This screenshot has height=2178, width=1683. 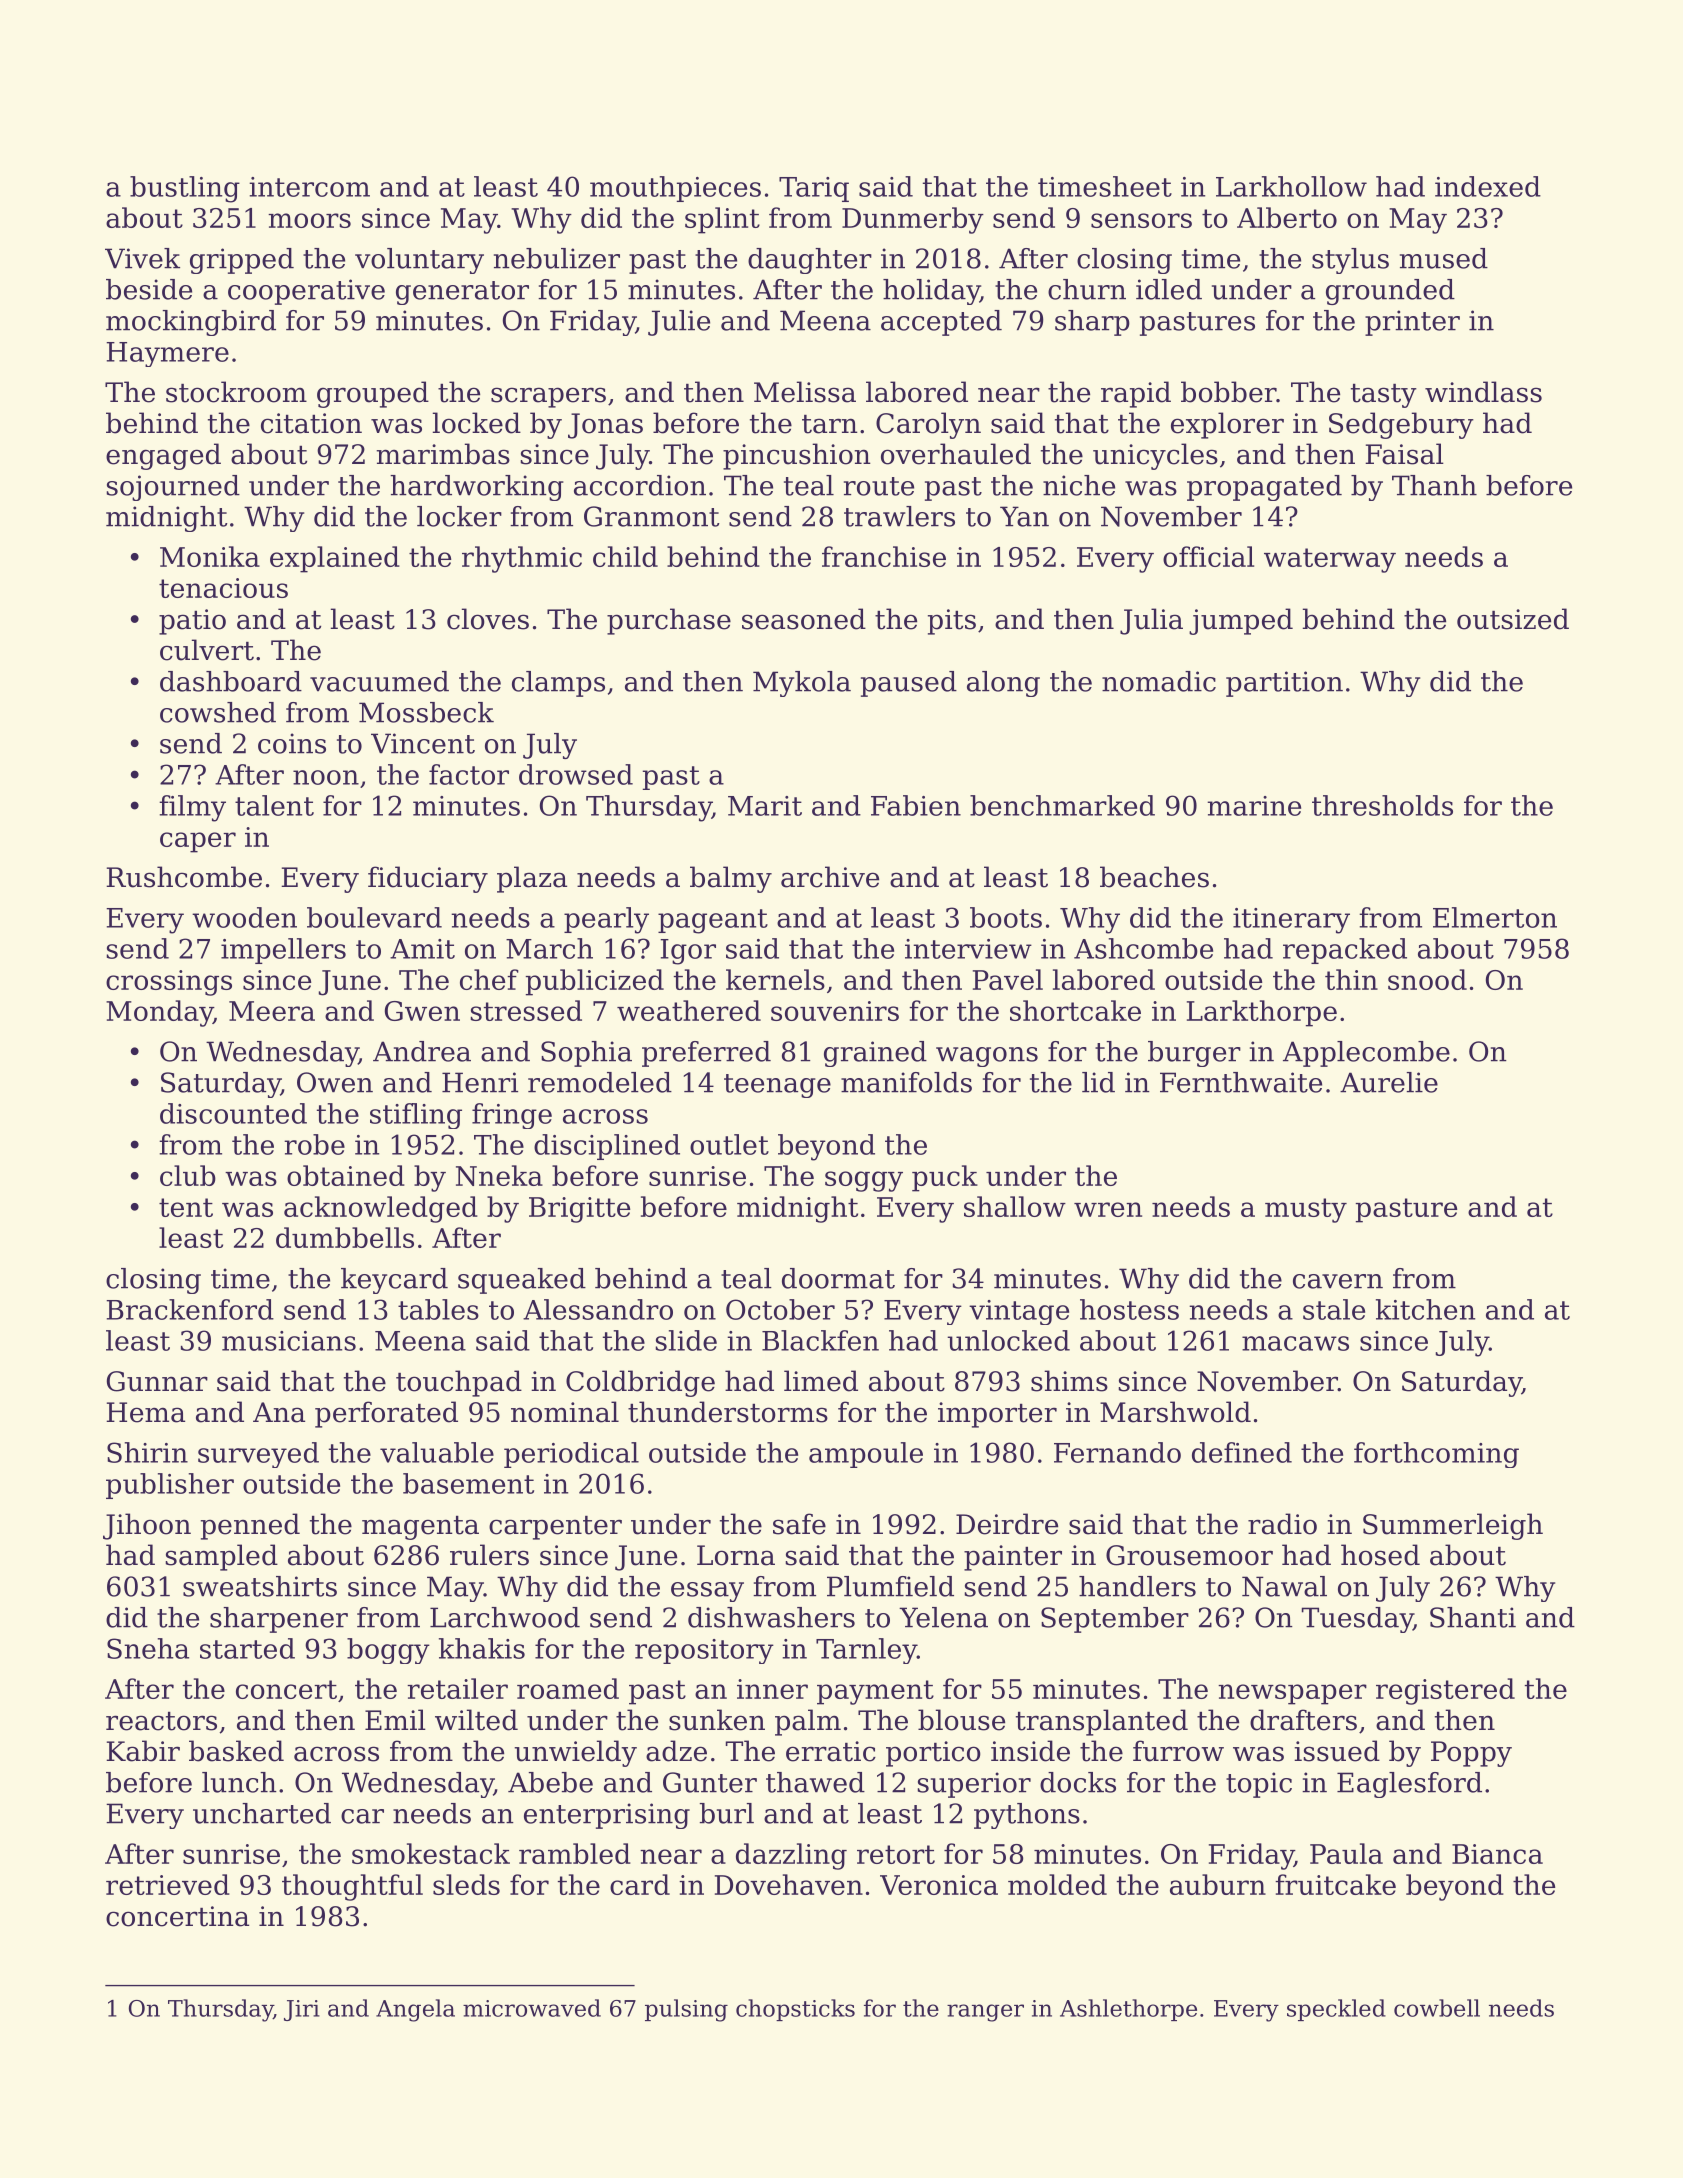 What do you see at coordinates (335, 559) in the screenshot?
I see `explained` at bounding box center [335, 559].
